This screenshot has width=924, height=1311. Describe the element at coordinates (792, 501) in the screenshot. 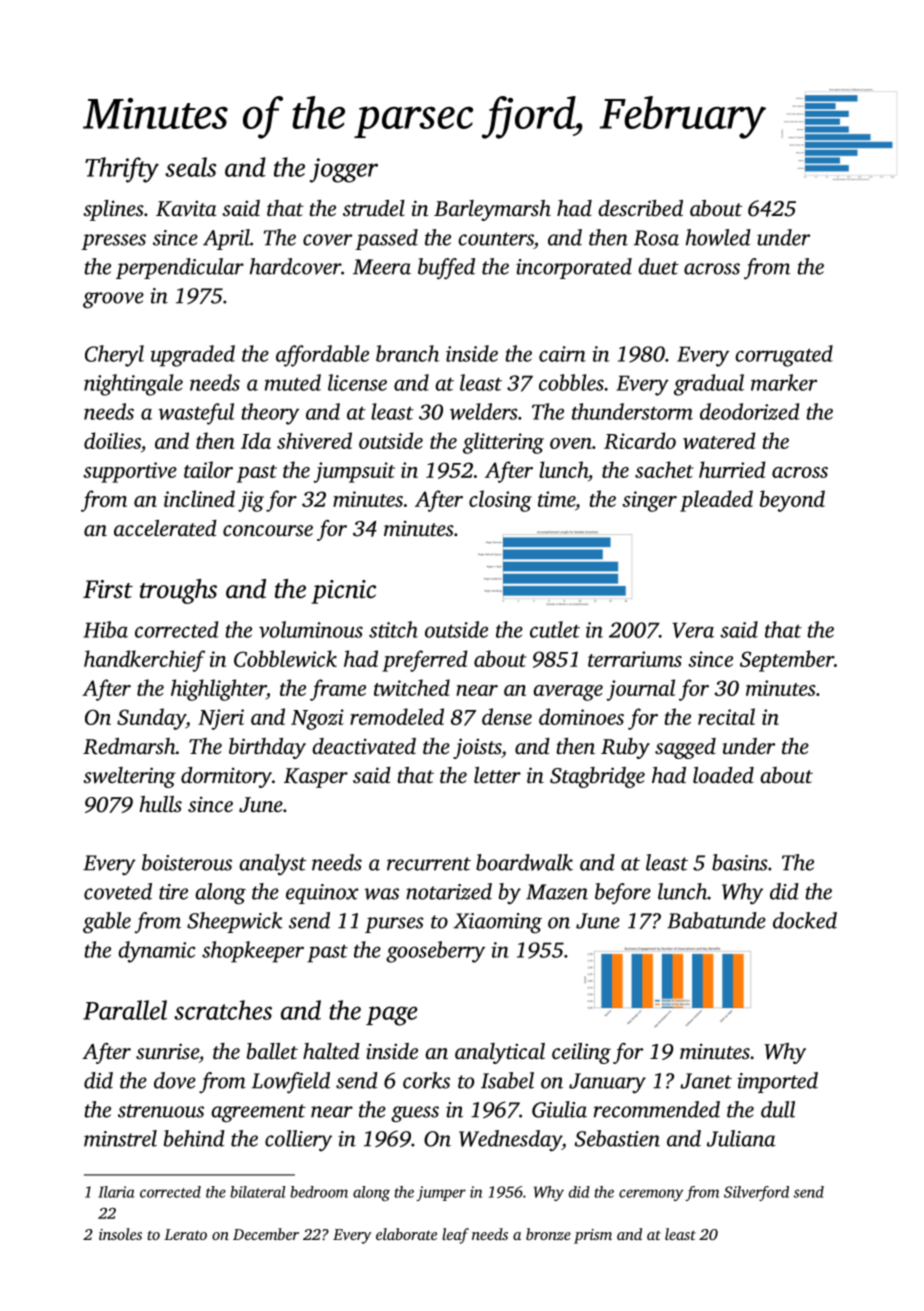

I see `beyond` at that location.
